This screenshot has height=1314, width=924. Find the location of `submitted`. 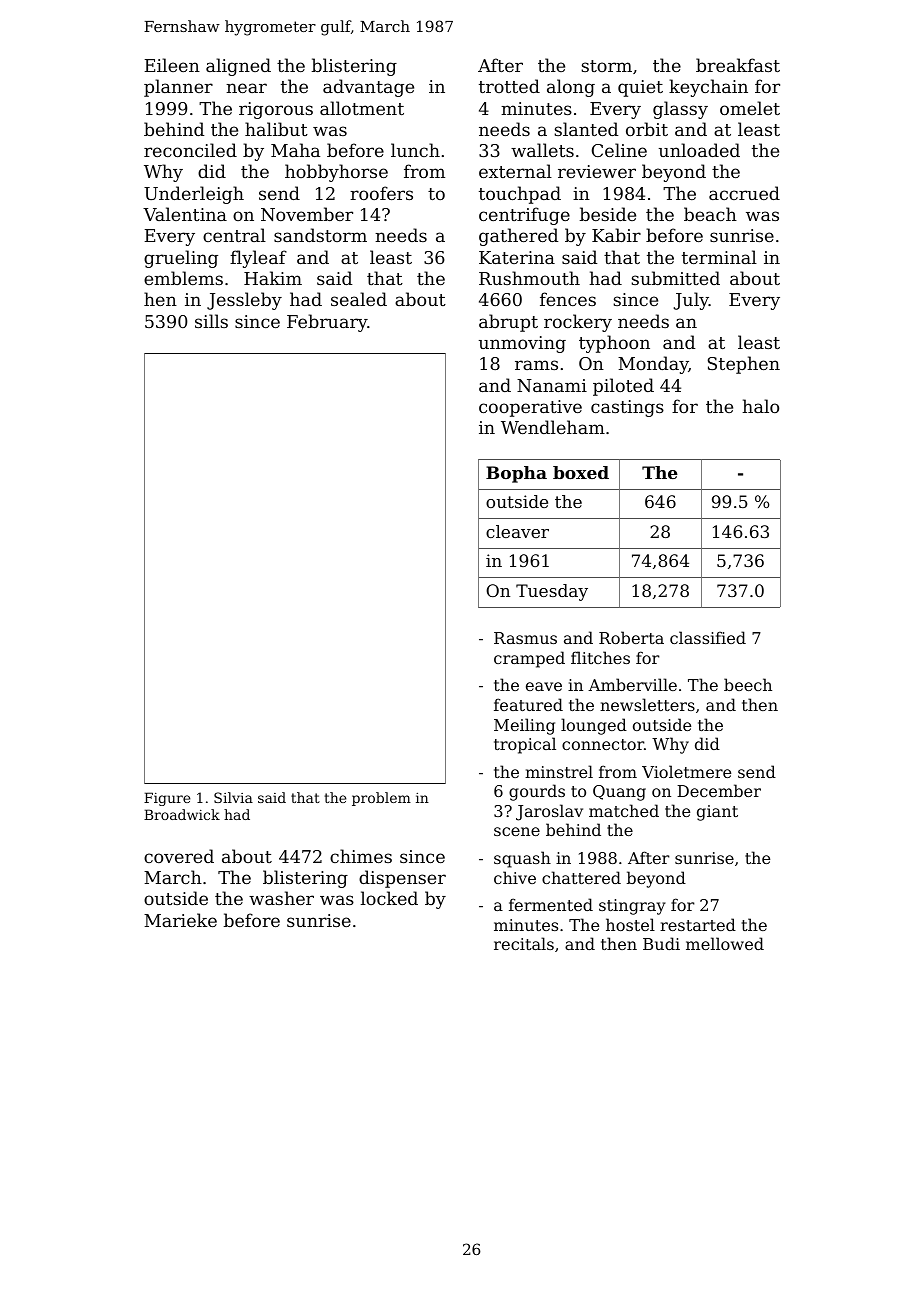

submitted is located at coordinates (675, 278).
